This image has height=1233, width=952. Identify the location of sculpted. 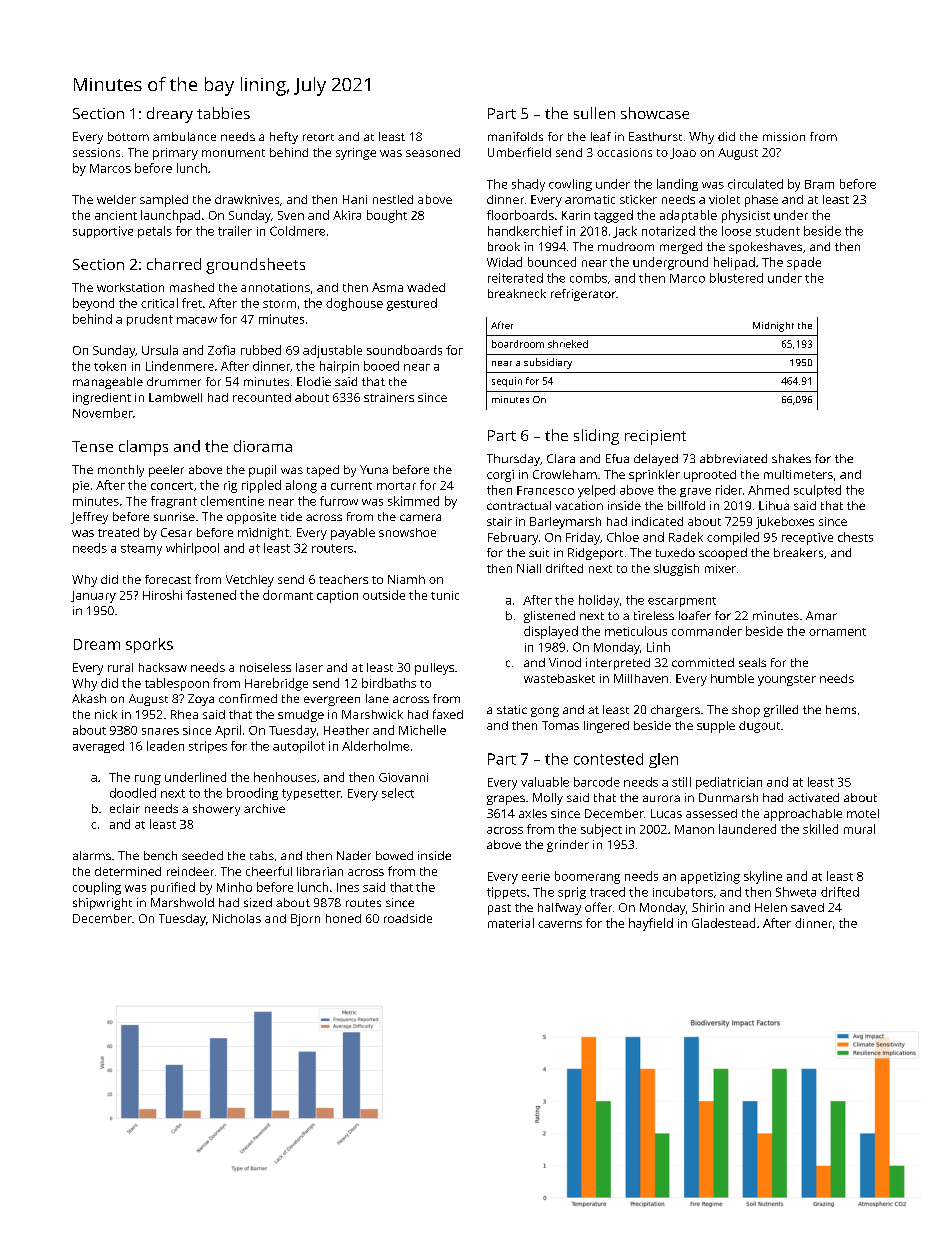
(817, 491).
